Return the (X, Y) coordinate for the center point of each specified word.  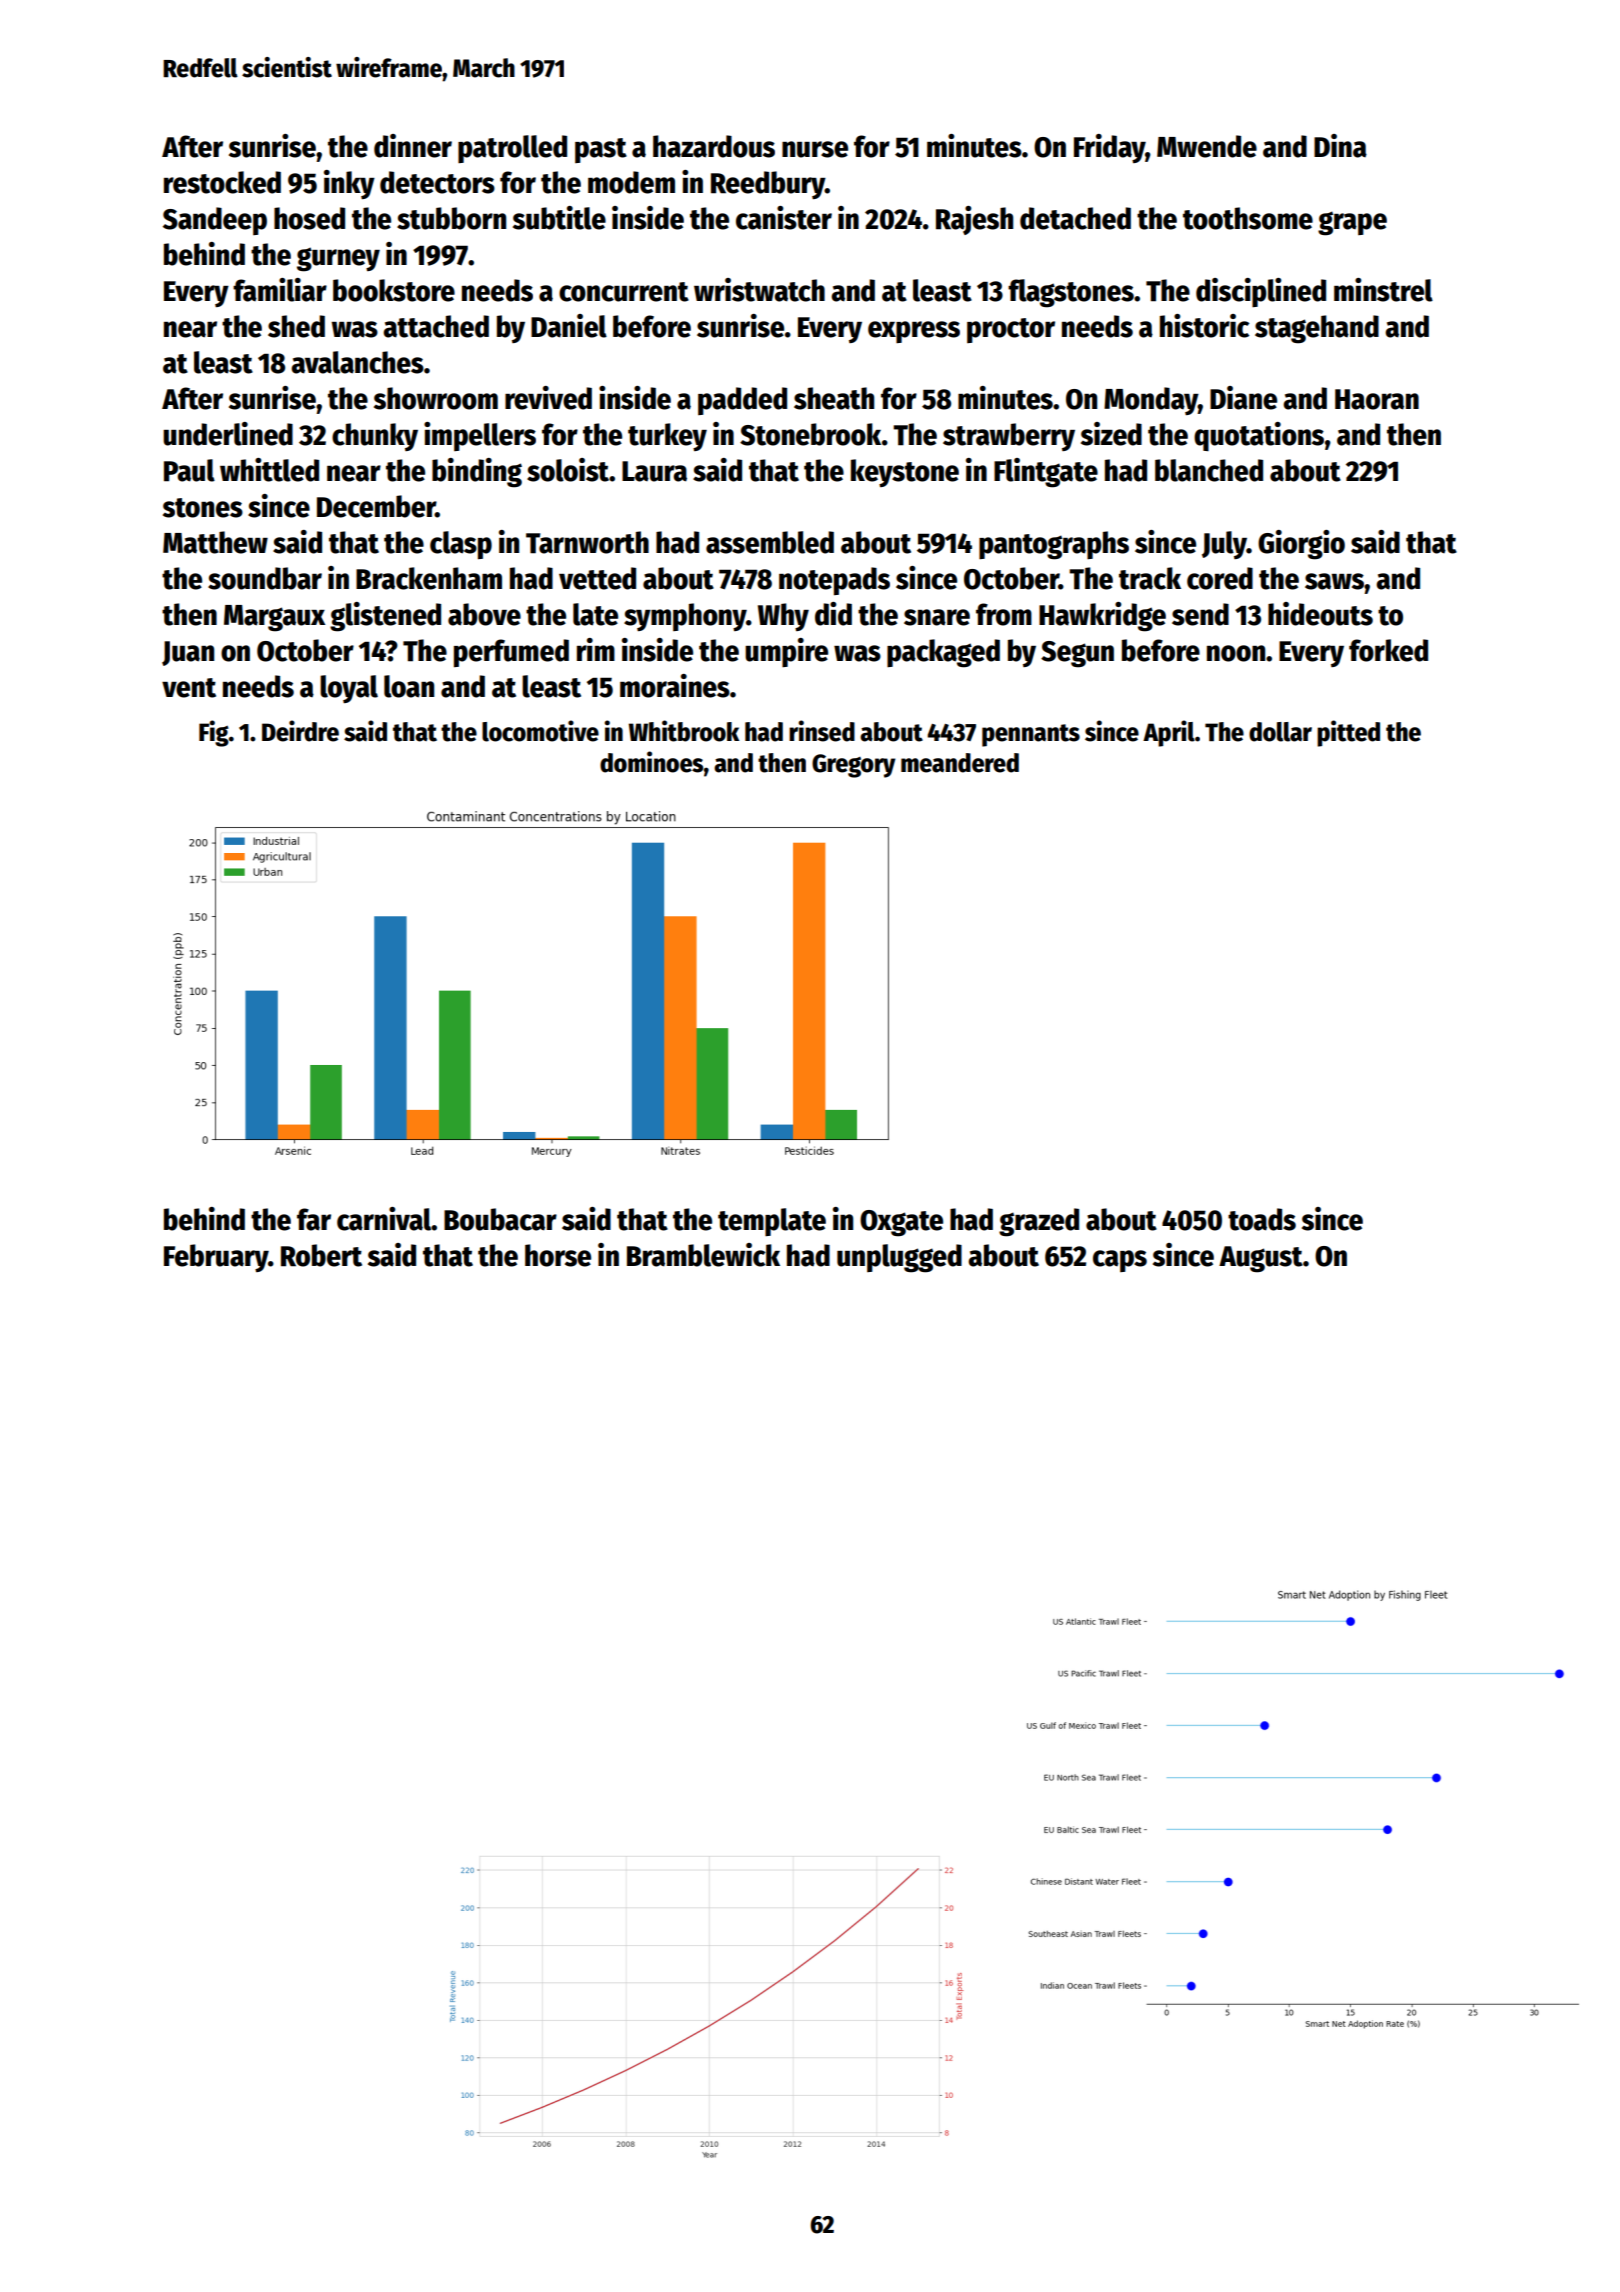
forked (1388, 650)
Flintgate (1046, 473)
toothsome (1248, 218)
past (601, 150)
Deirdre (300, 731)
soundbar (265, 578)
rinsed (822, 731)
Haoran (1377, 399)
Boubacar (500, 1219)
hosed (309, 218)
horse (558, 1255)
